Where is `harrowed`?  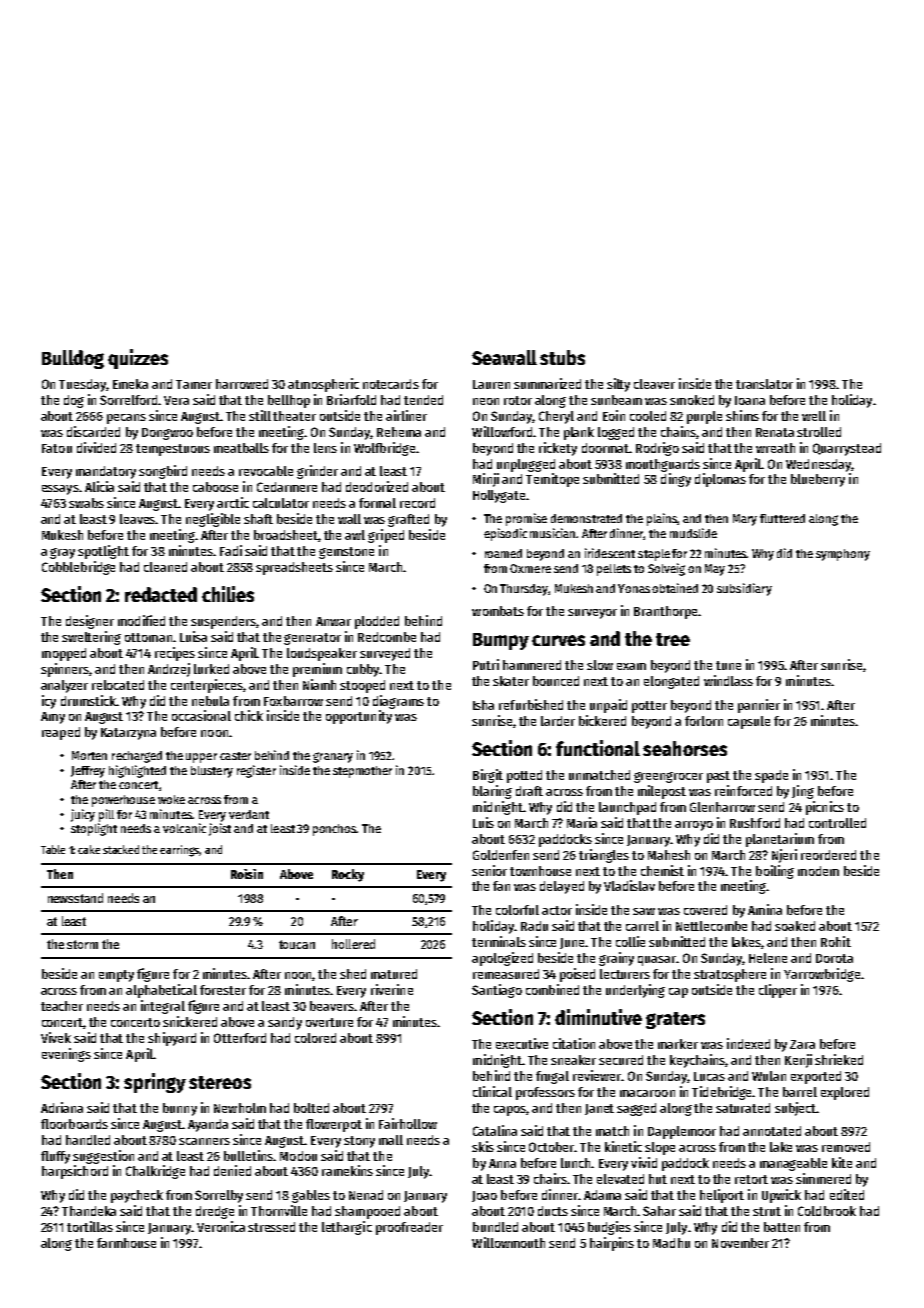 harrowed is located at coordinates (242, 384).
